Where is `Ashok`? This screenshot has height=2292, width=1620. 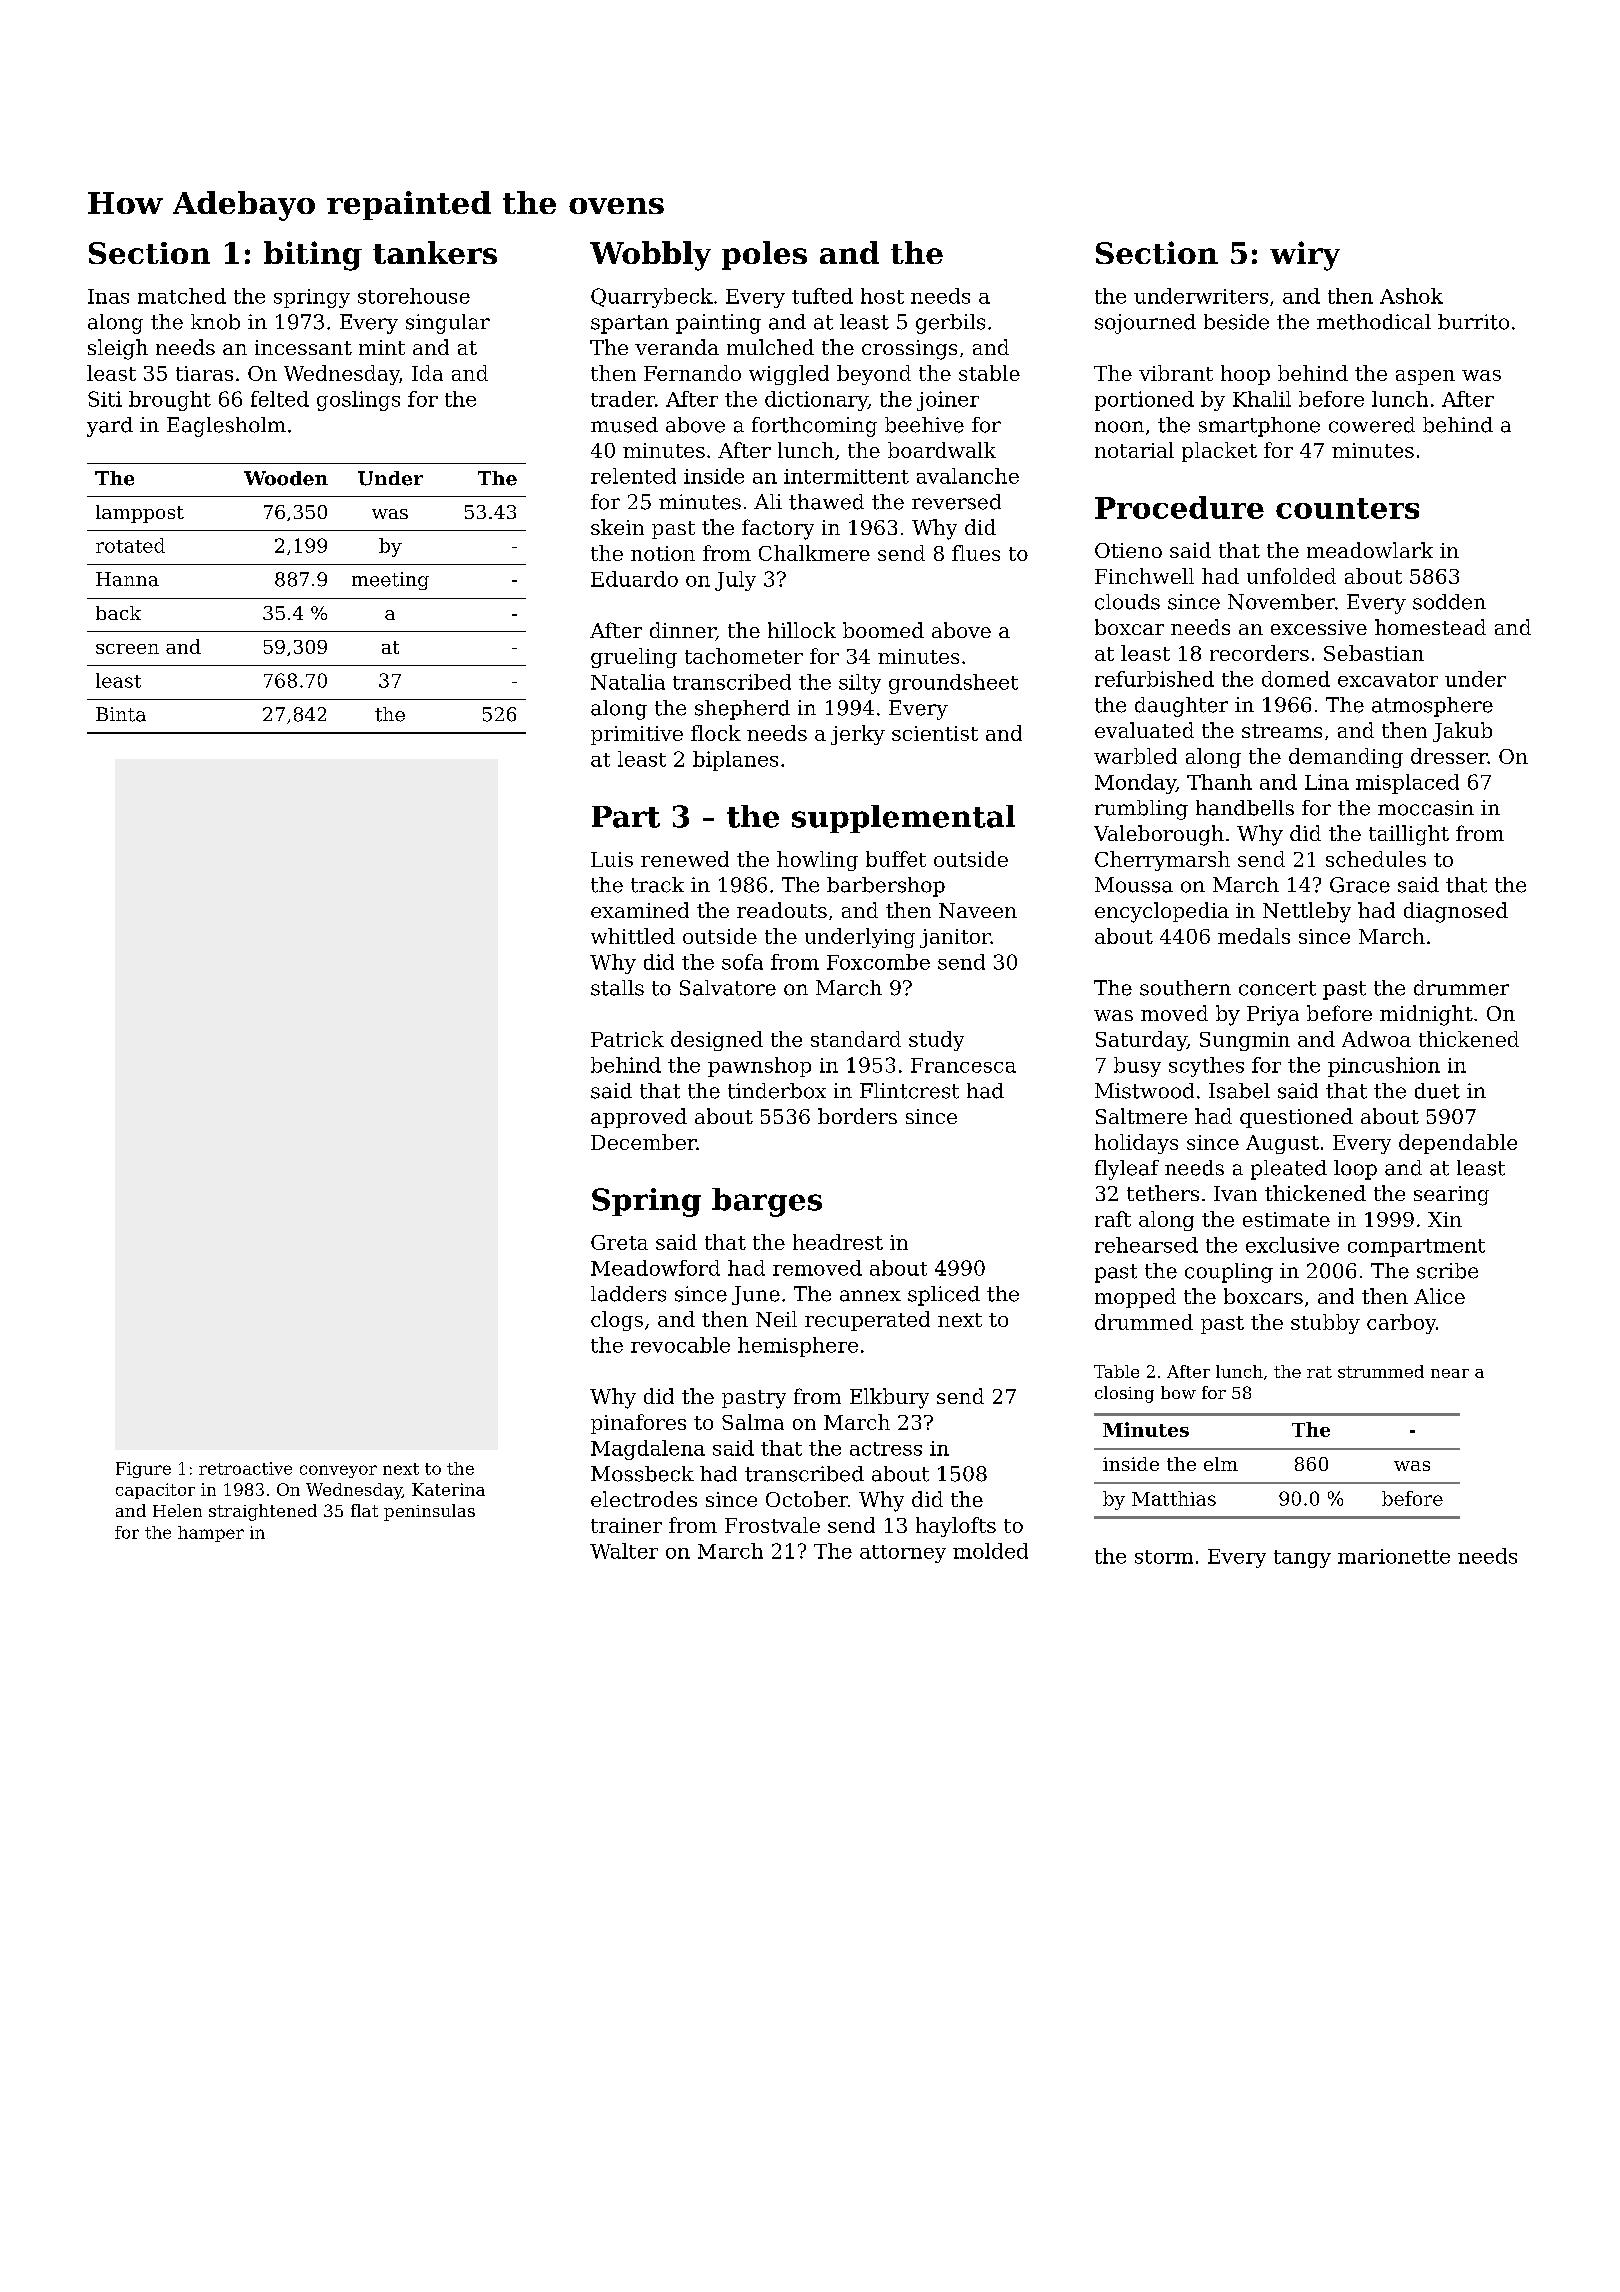 Ashok is located at coordinates (1411, 296).
